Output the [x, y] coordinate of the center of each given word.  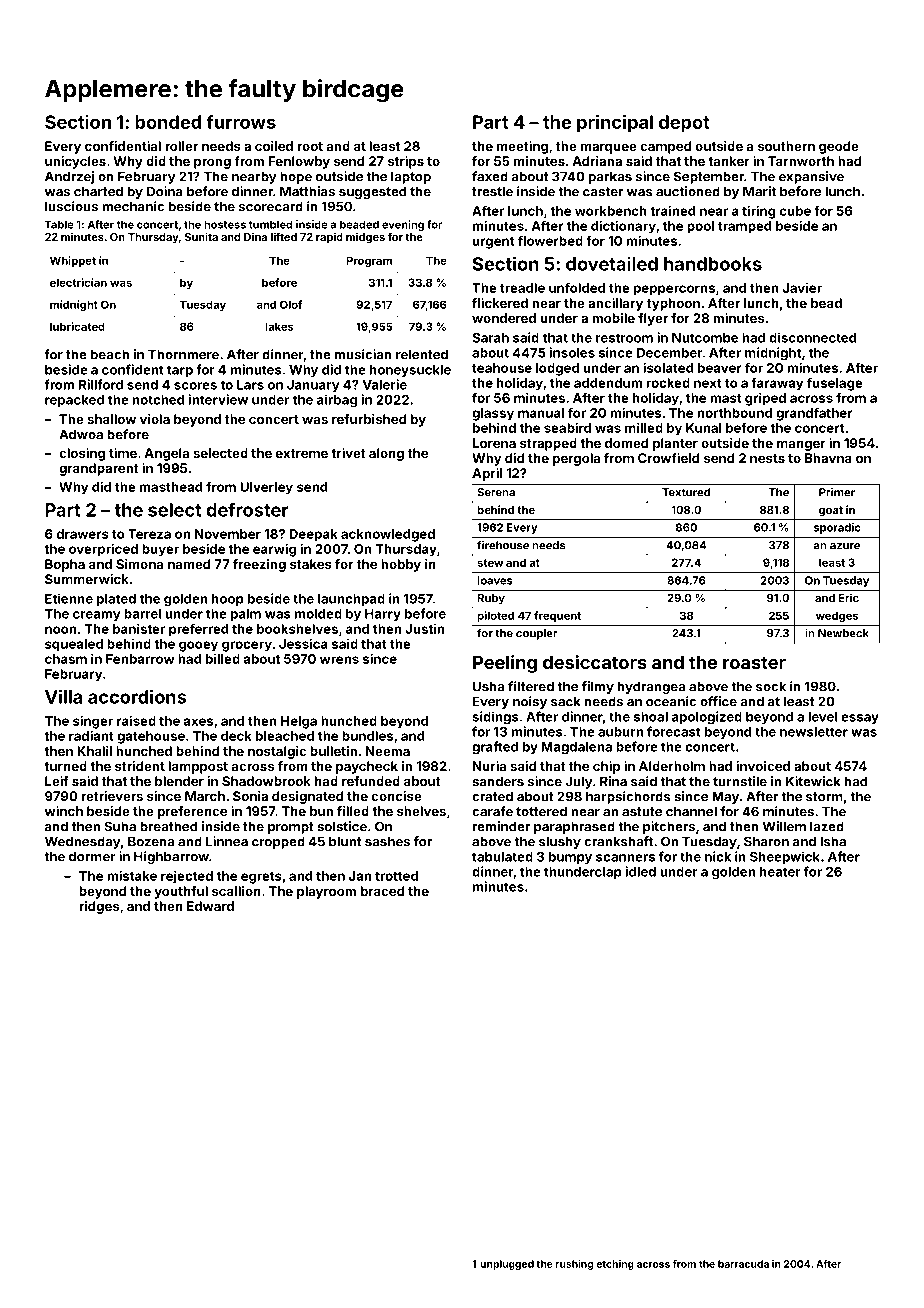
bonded [168, 122]
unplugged [507, 1265]
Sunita [201, 236]
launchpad [351, 600]
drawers [83, 534]
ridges [99, 907]
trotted [396, 876]
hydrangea [651, 687]
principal [615, 124]
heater [780, 872]
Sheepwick [785, 857]
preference [192, 812]
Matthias [307, 191]
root [310, 146]
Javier [802, 288]
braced [382, 891]
